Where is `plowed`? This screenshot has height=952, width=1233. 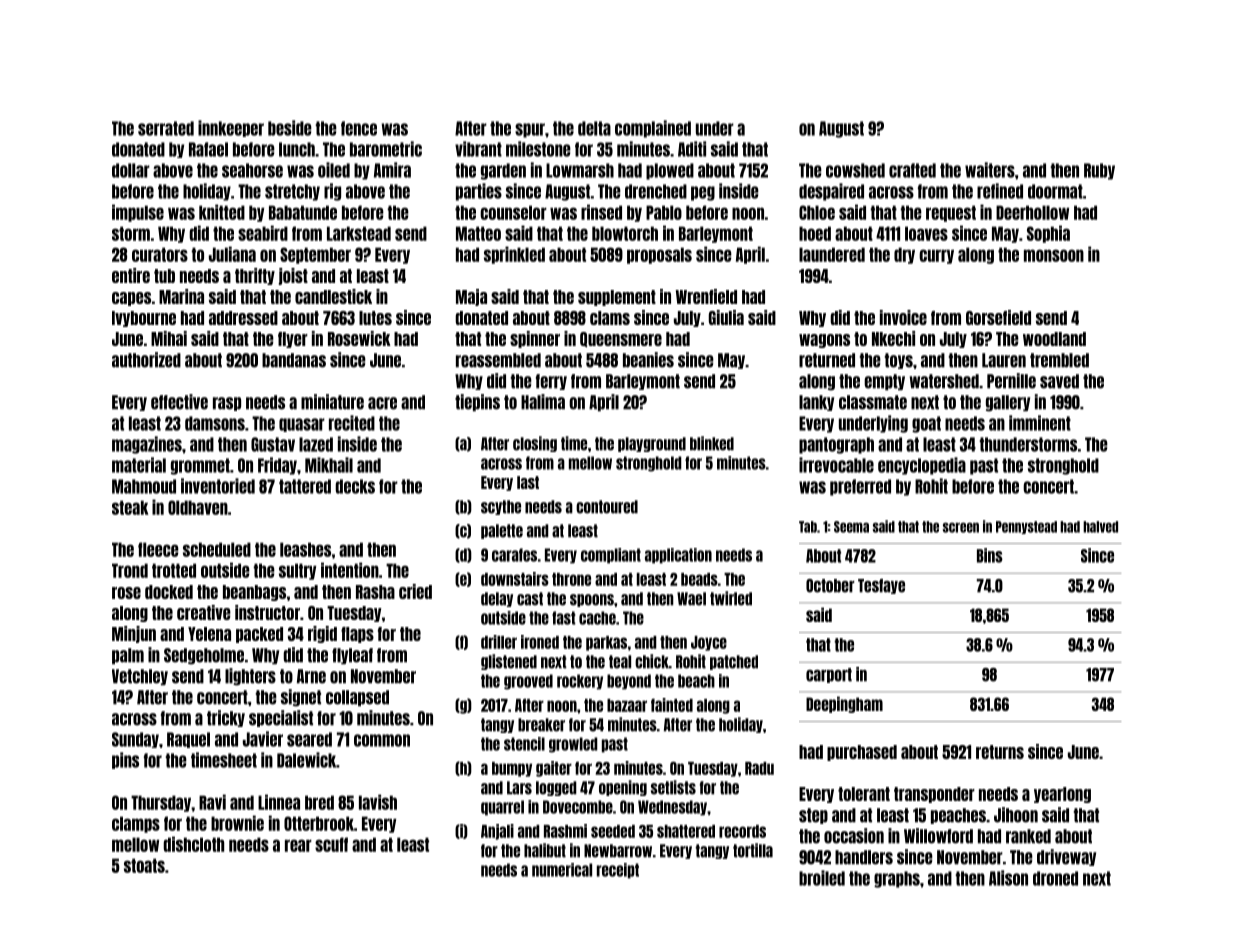 plowed is located at coordinates (670, 171).
